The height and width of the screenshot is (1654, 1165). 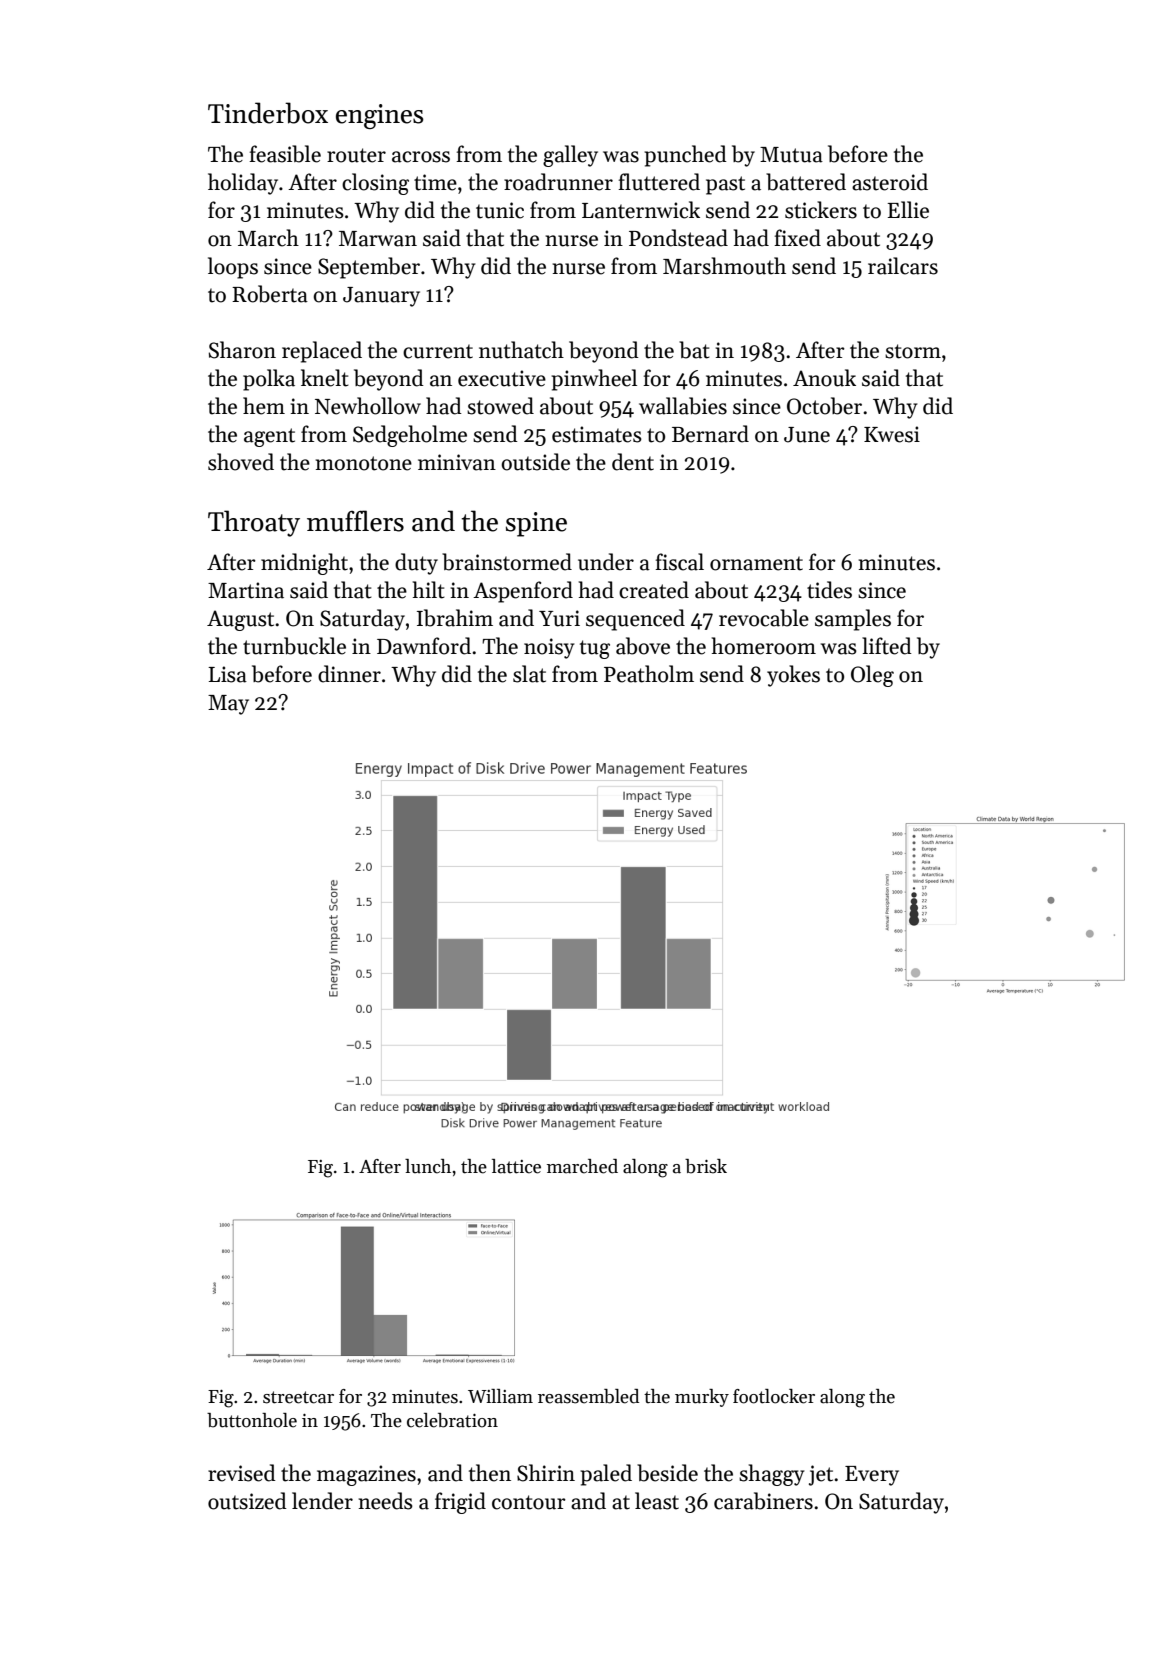 What do you see at coordinates (641, 210) in the screenshot?
I see `Lanternwick` at bounding box center [641, 210].
